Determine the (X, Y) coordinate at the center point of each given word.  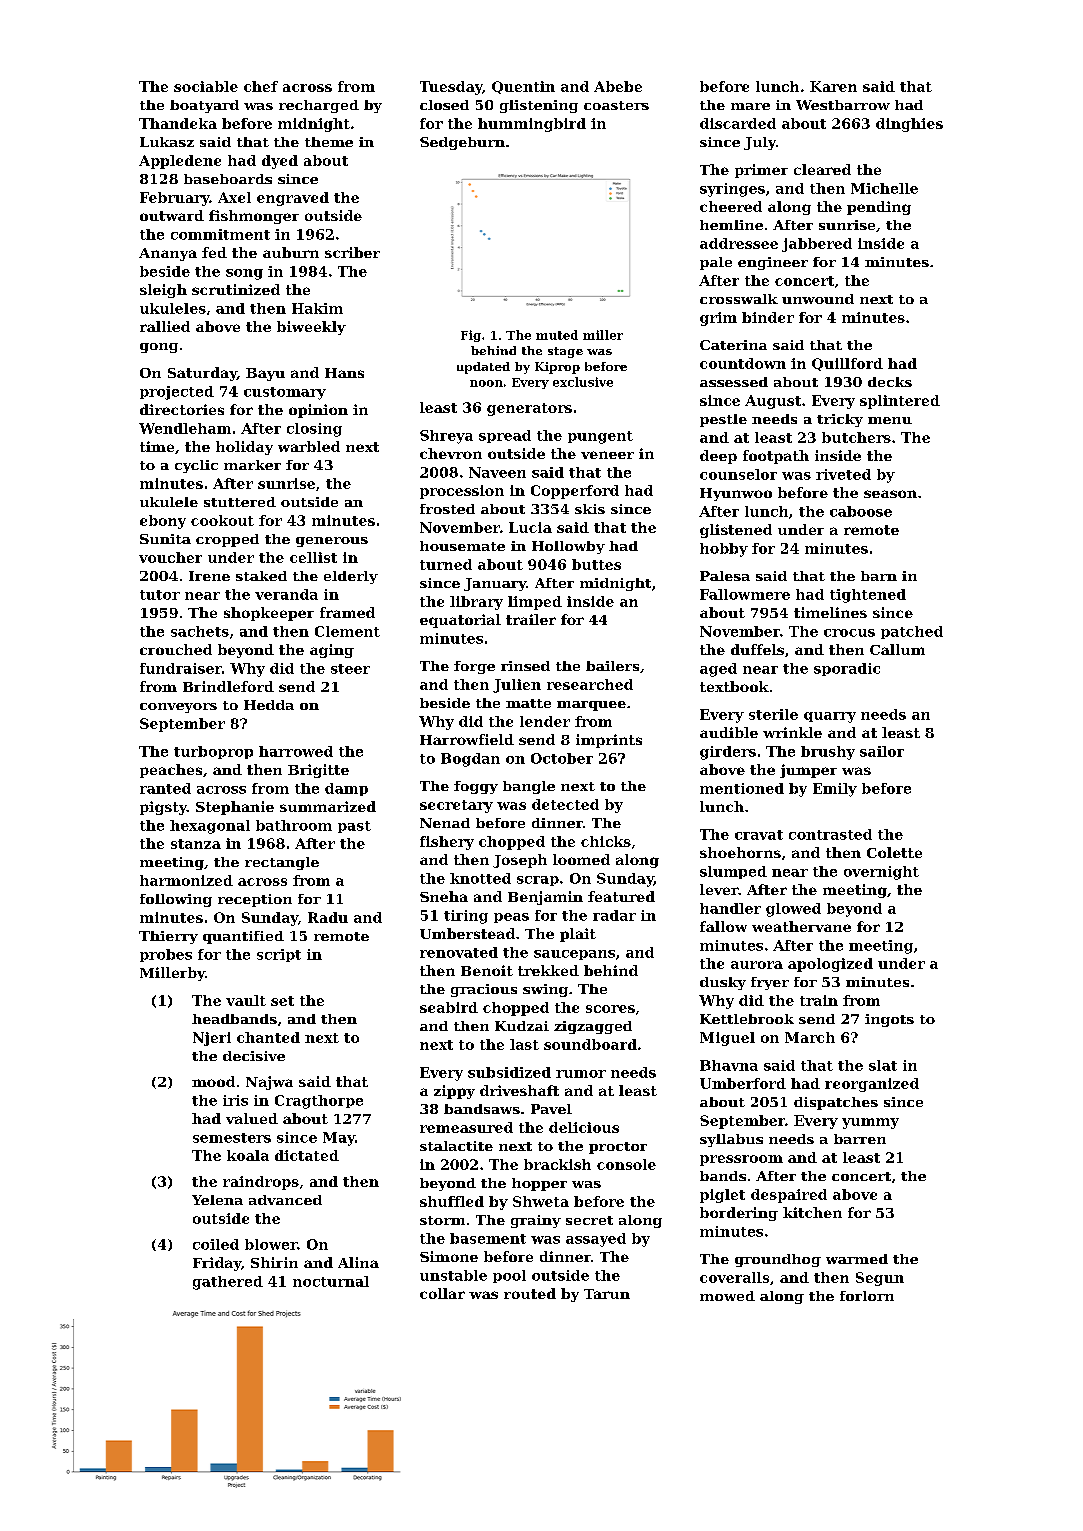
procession (462, 492)
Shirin (274, 1262)
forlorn (867, 1296)
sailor (882, 751)
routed (530, 1293)
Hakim (317, 308)
